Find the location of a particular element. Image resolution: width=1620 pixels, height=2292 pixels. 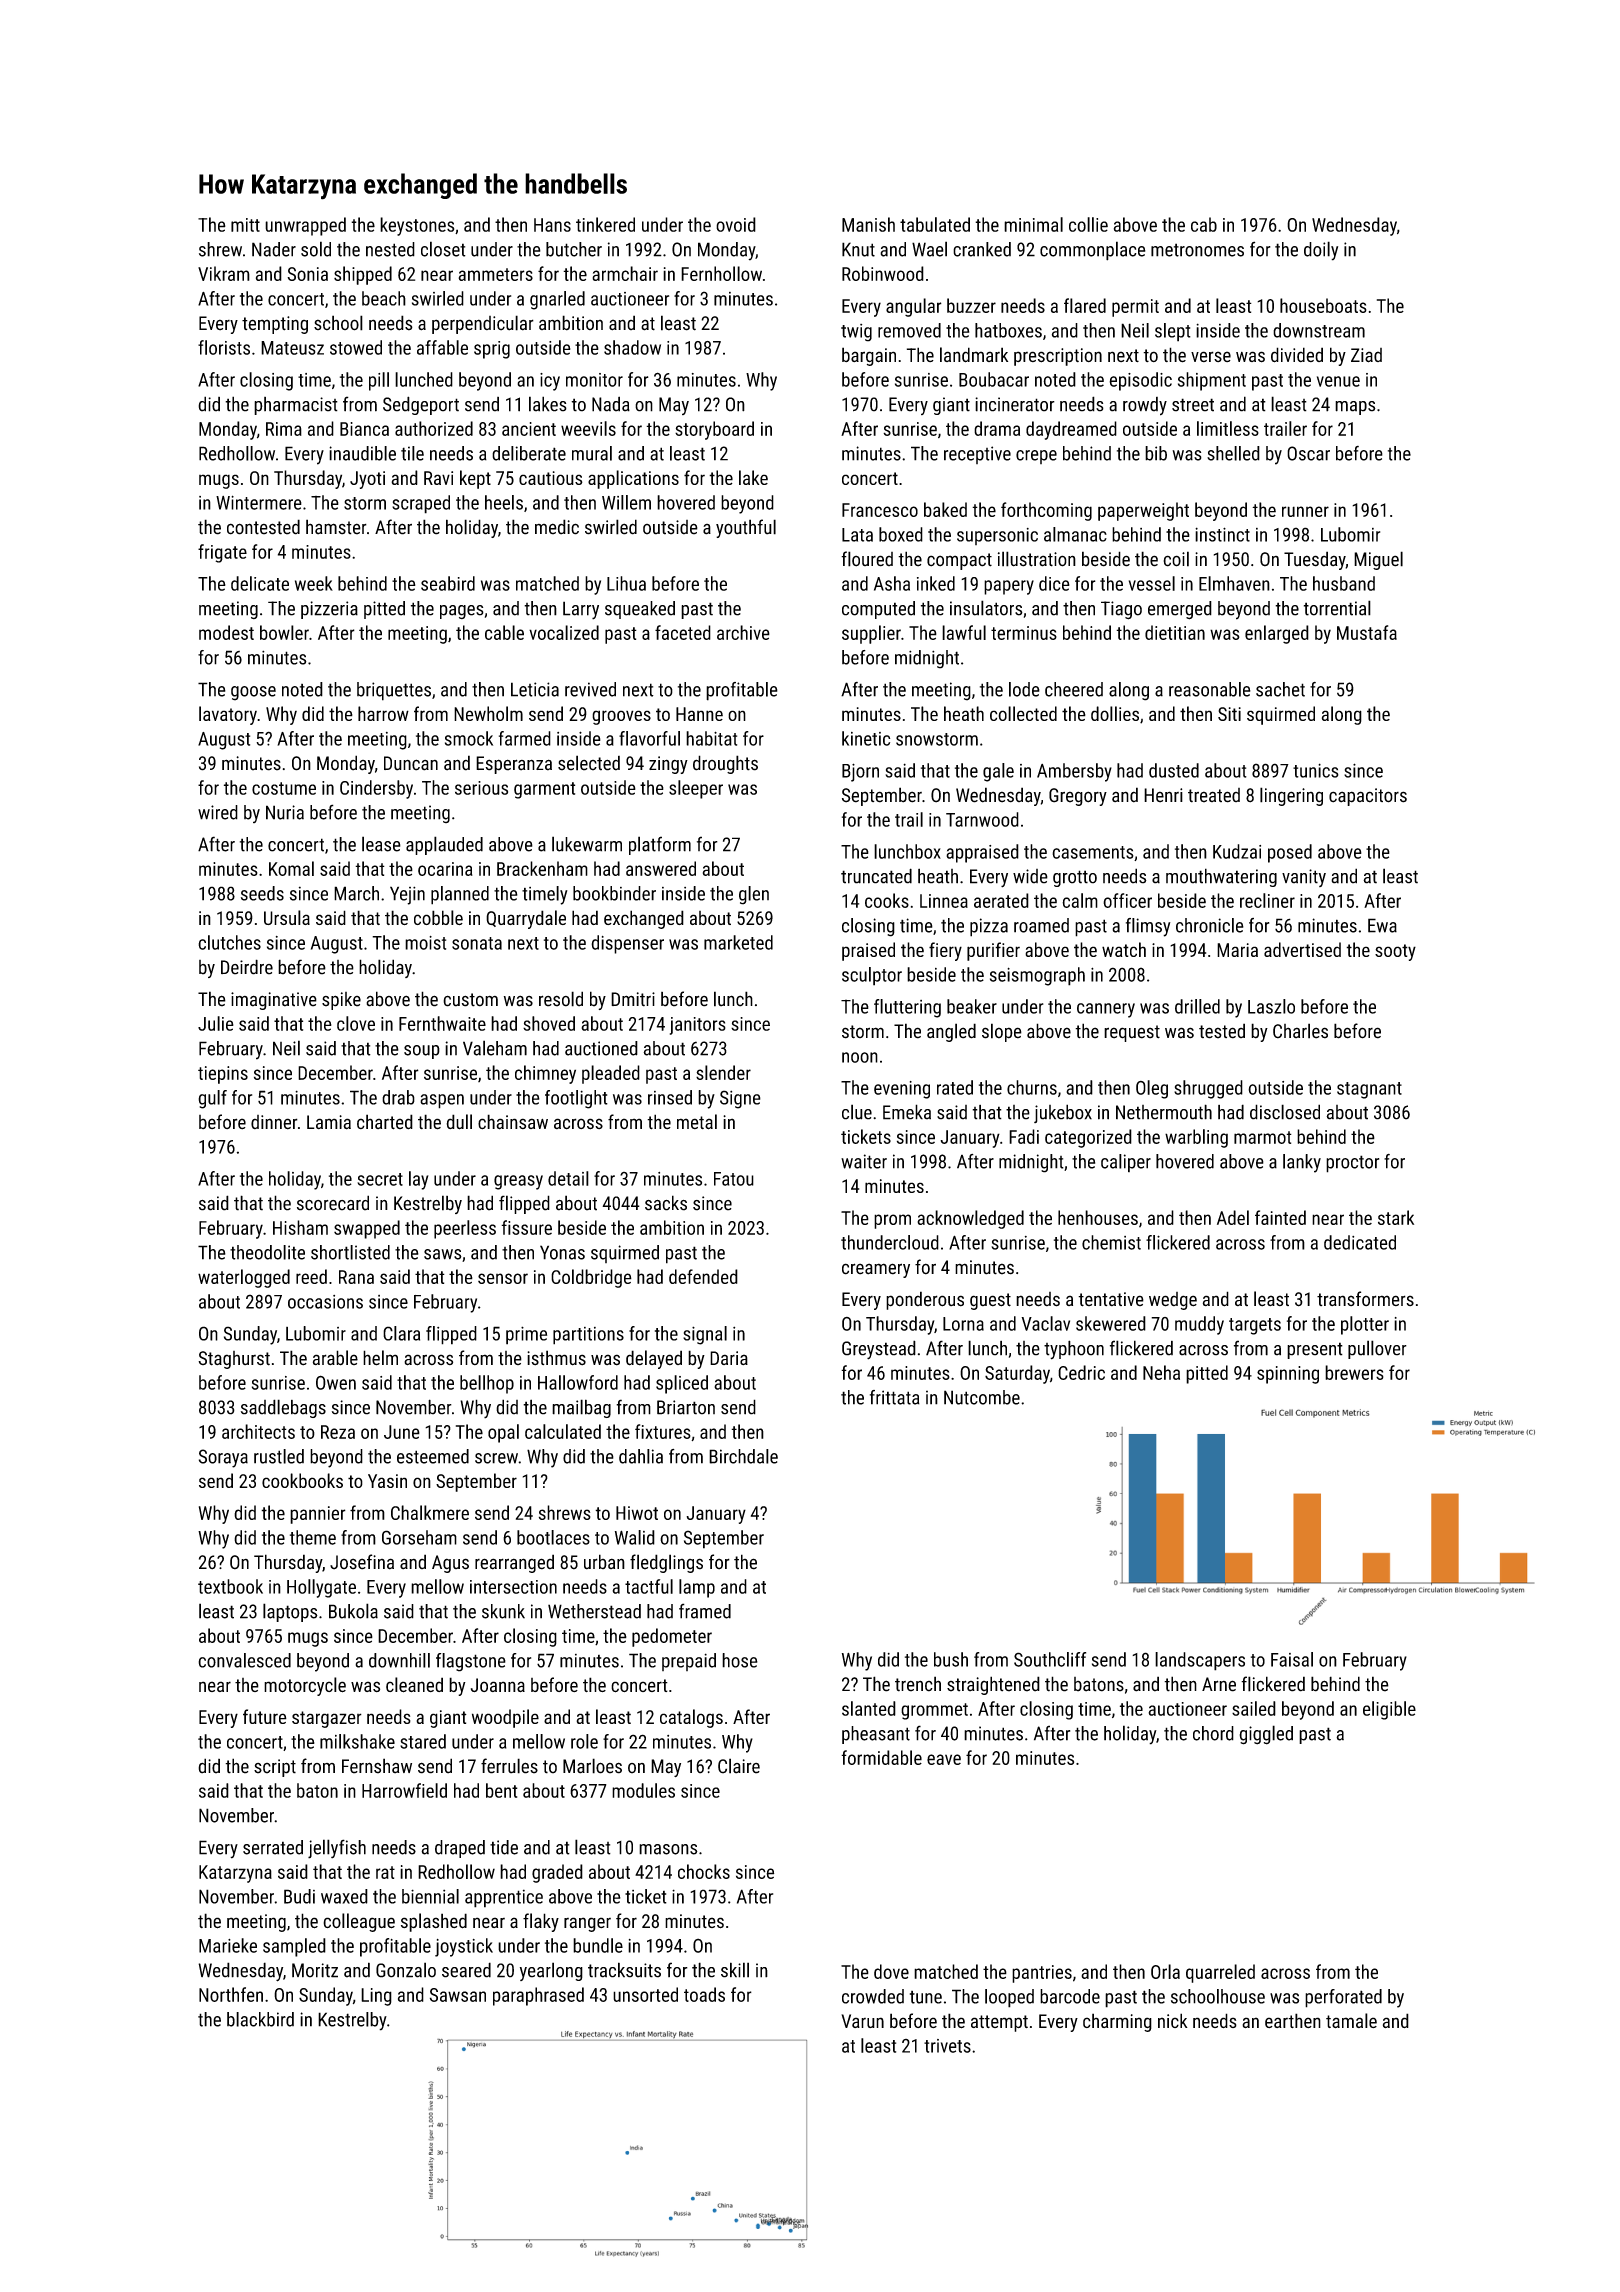

tinkered is located at coordinates (605, 224).
